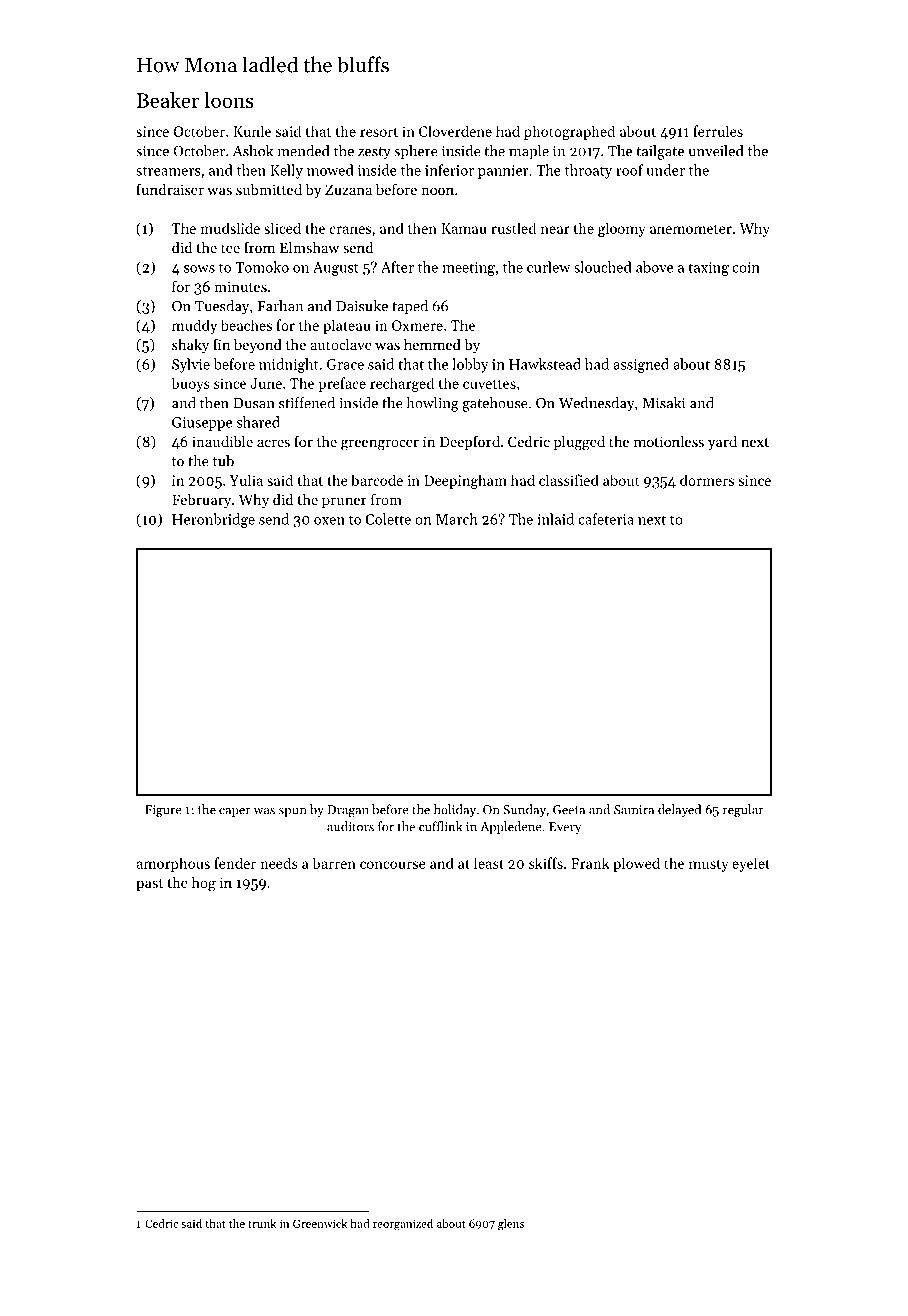 This document has width=908, height=1316. Describe the element at coordinates (403, 1225) in the document. I see `reorganized` at that location.
